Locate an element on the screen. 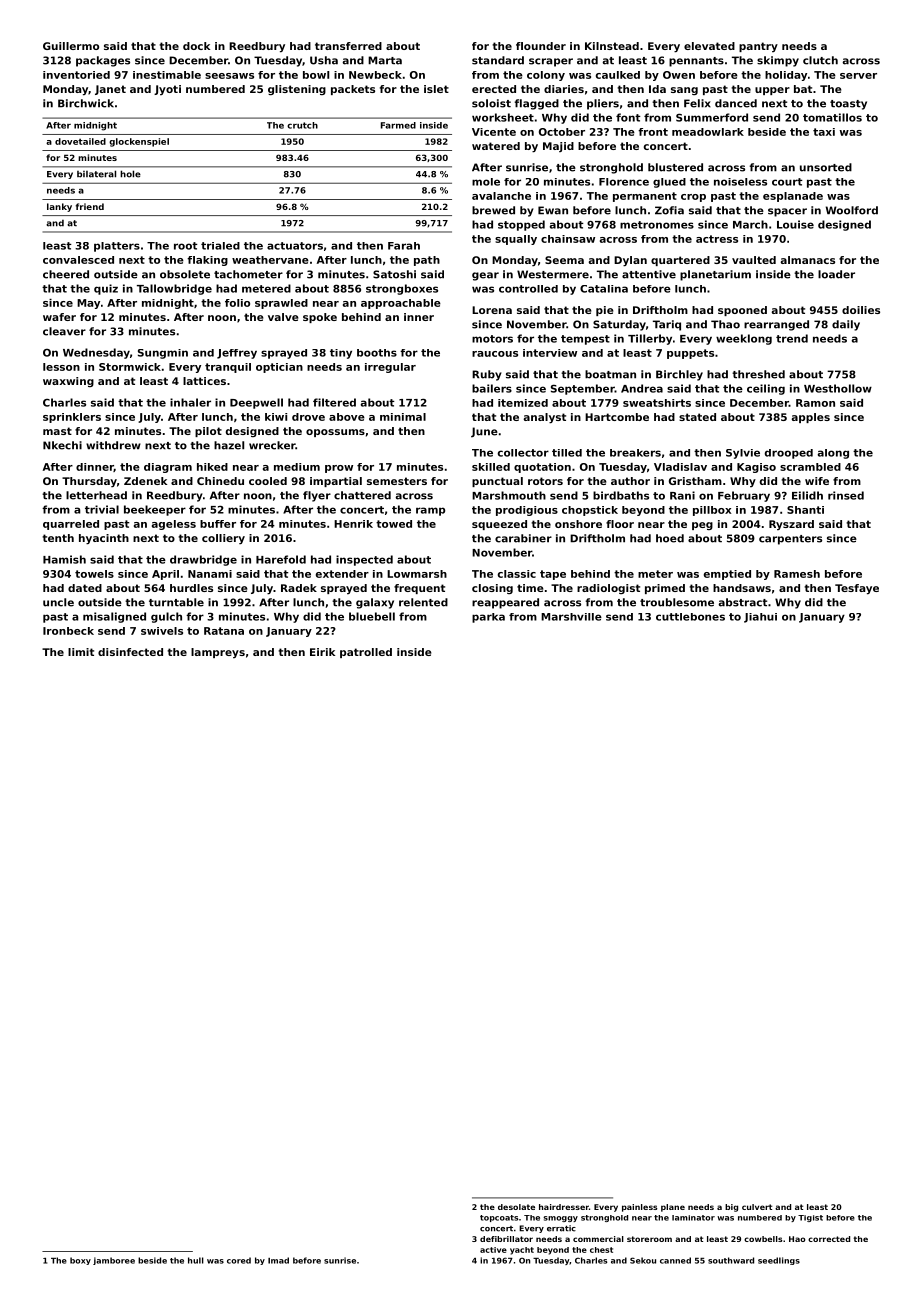 The image size is (924, 1308). drawbridge is located at coordinates (203, 560).
